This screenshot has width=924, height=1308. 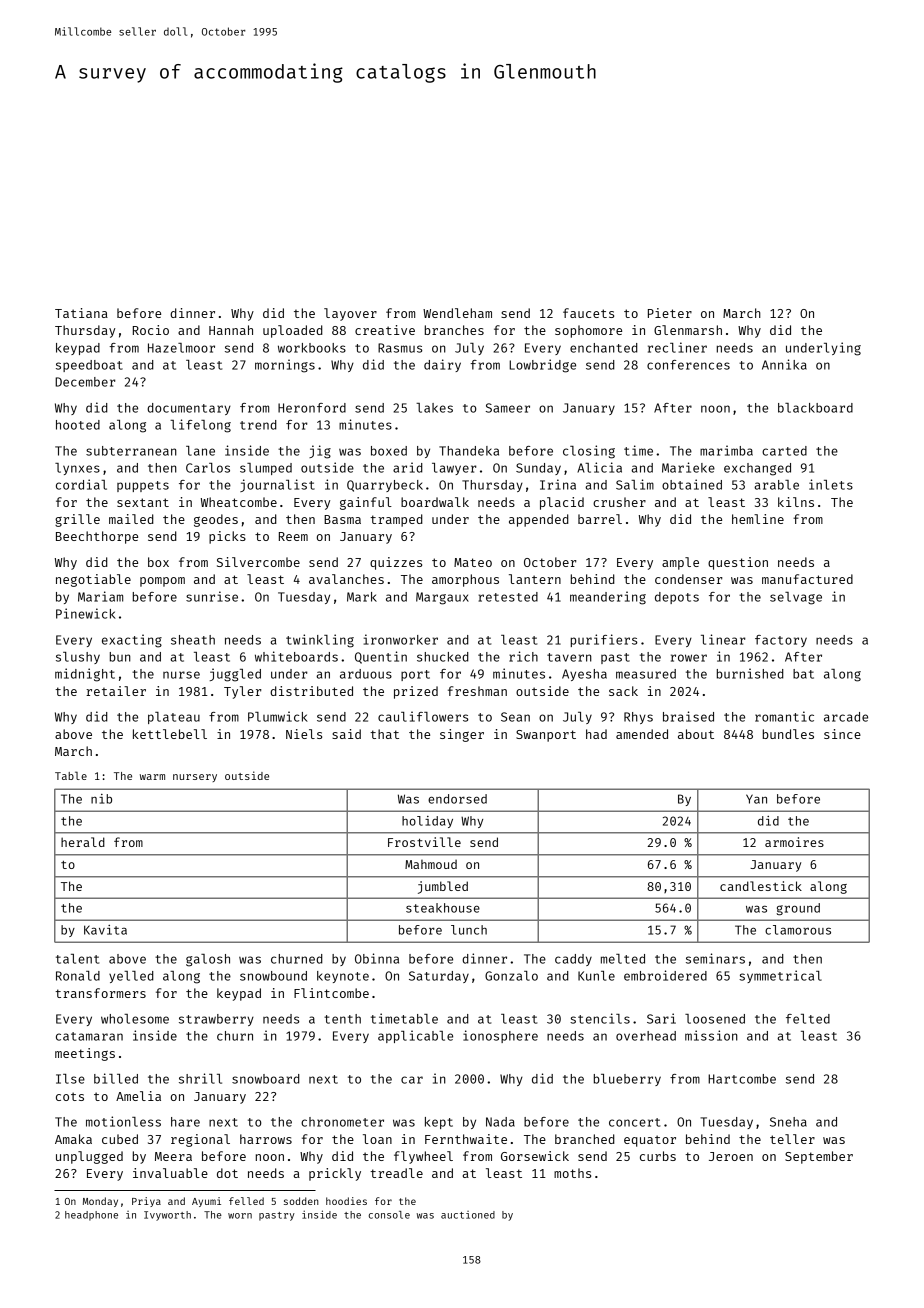 What do you see at coordinates (457, 313) in the screenshot?
I see `Wendleham` at bounding box center [457, 313].
